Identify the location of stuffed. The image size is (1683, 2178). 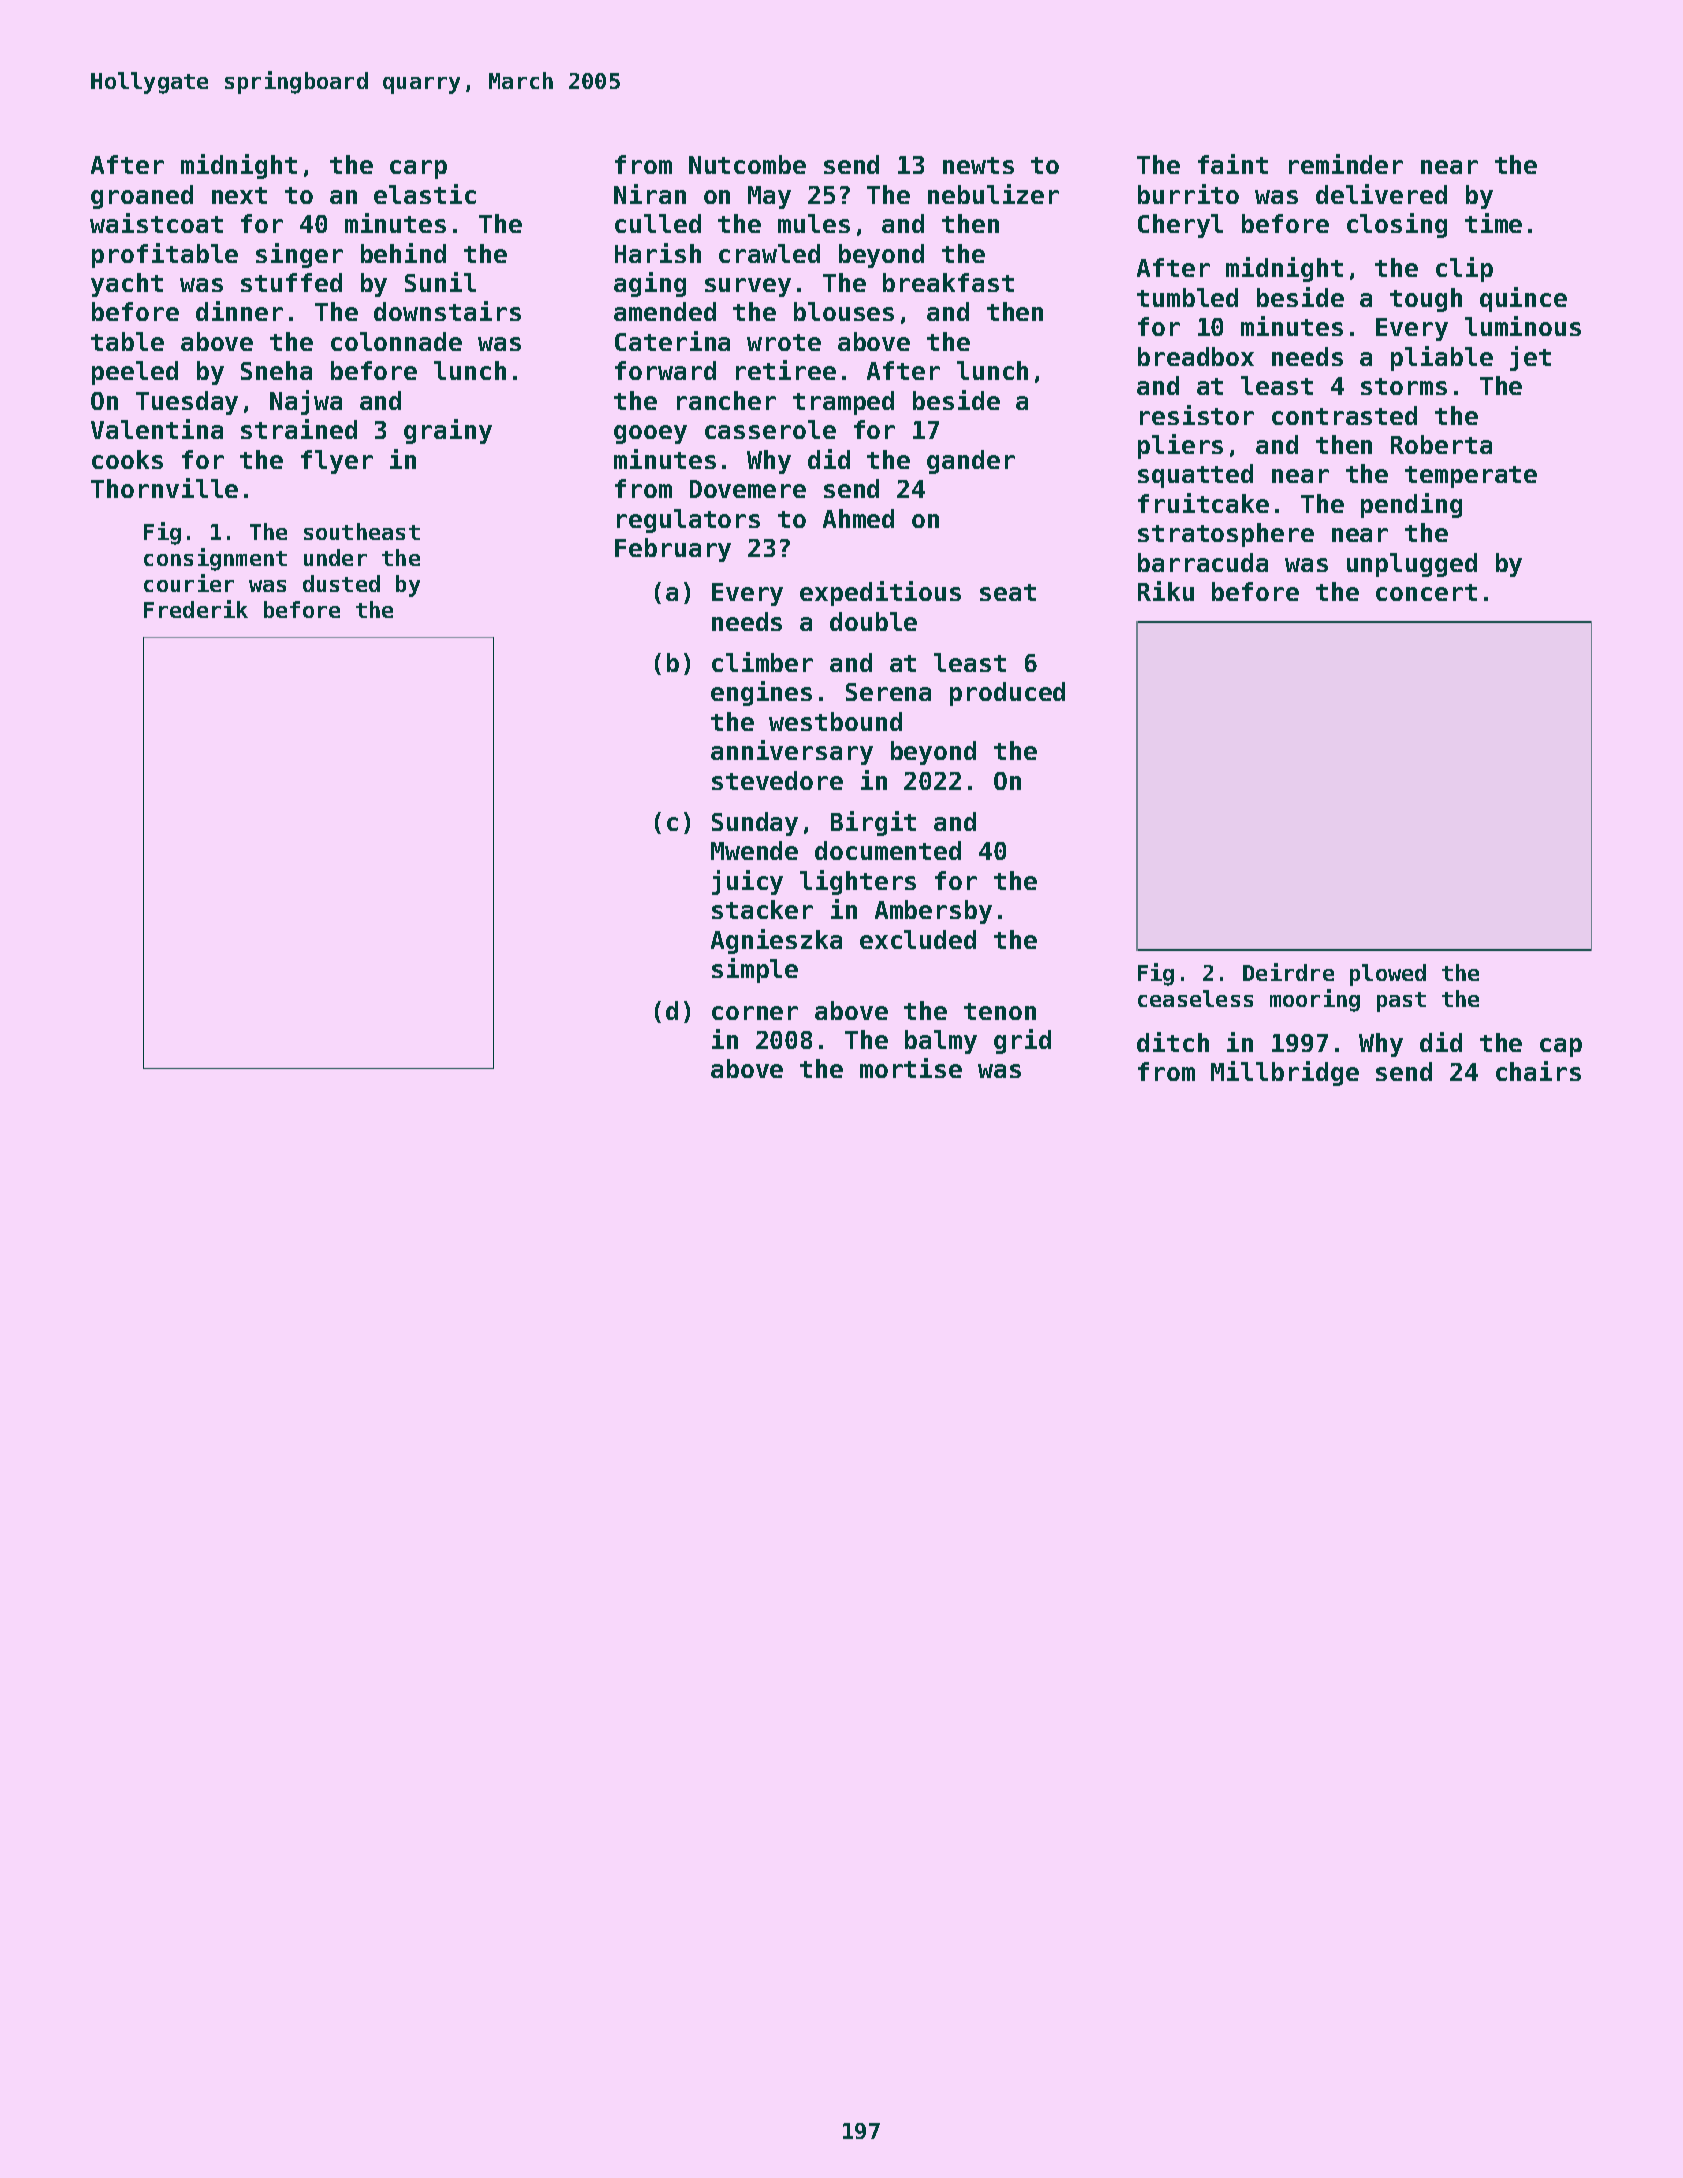
(291, 282).
